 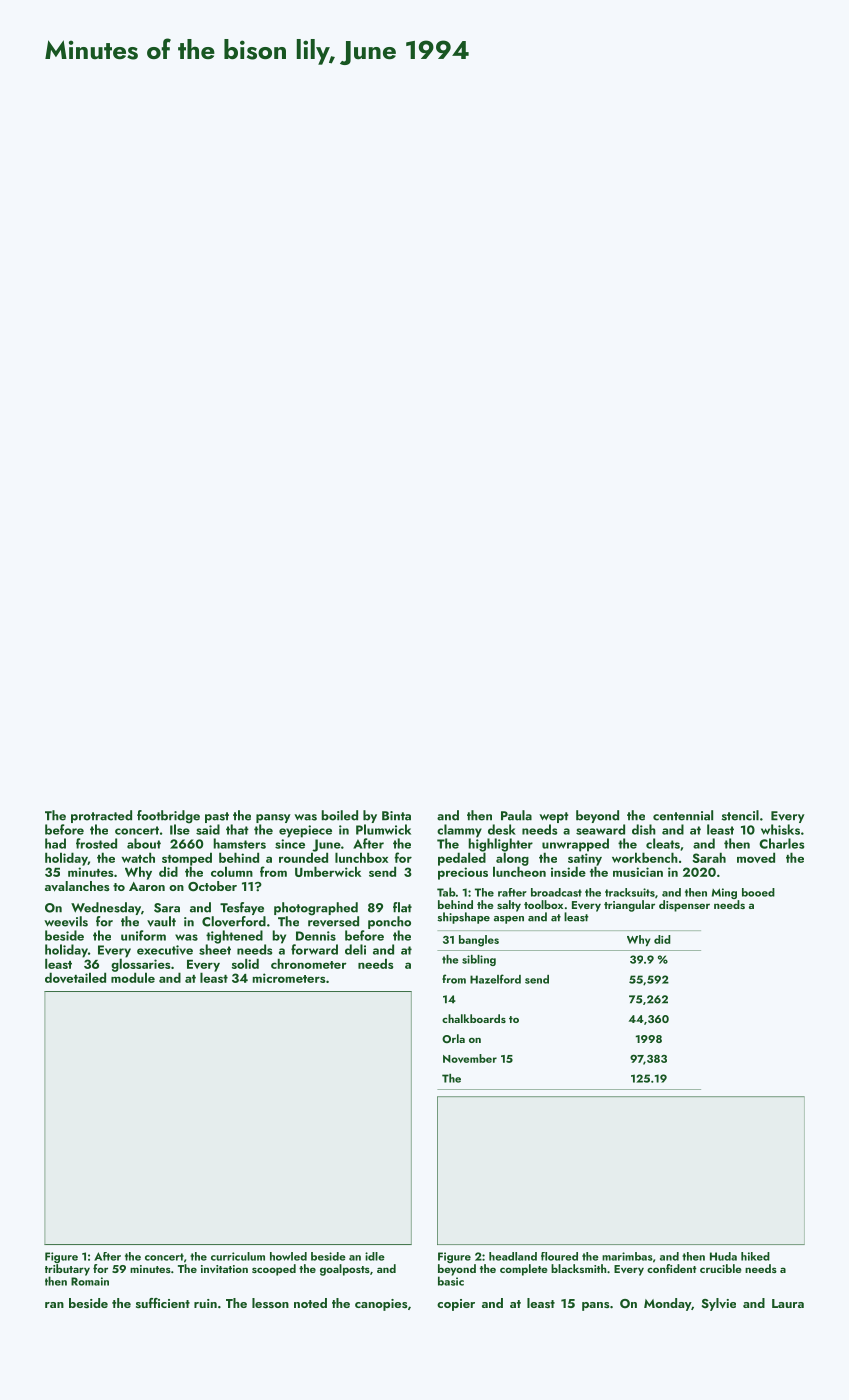 What do you see at coordinates (67, 1270) in the screenshot?
I see `tributary` at bounding box center [67, 1270].
